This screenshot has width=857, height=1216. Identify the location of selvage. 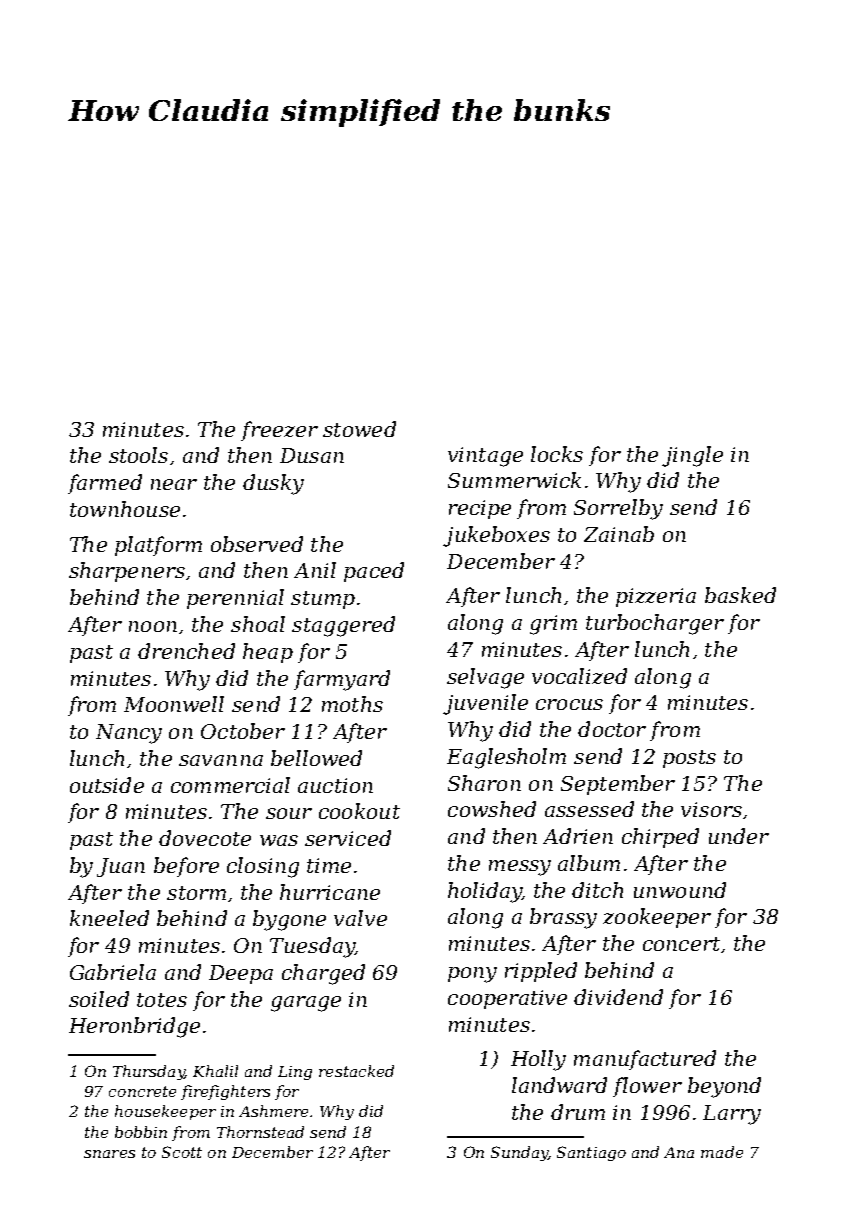
(485, 678).
